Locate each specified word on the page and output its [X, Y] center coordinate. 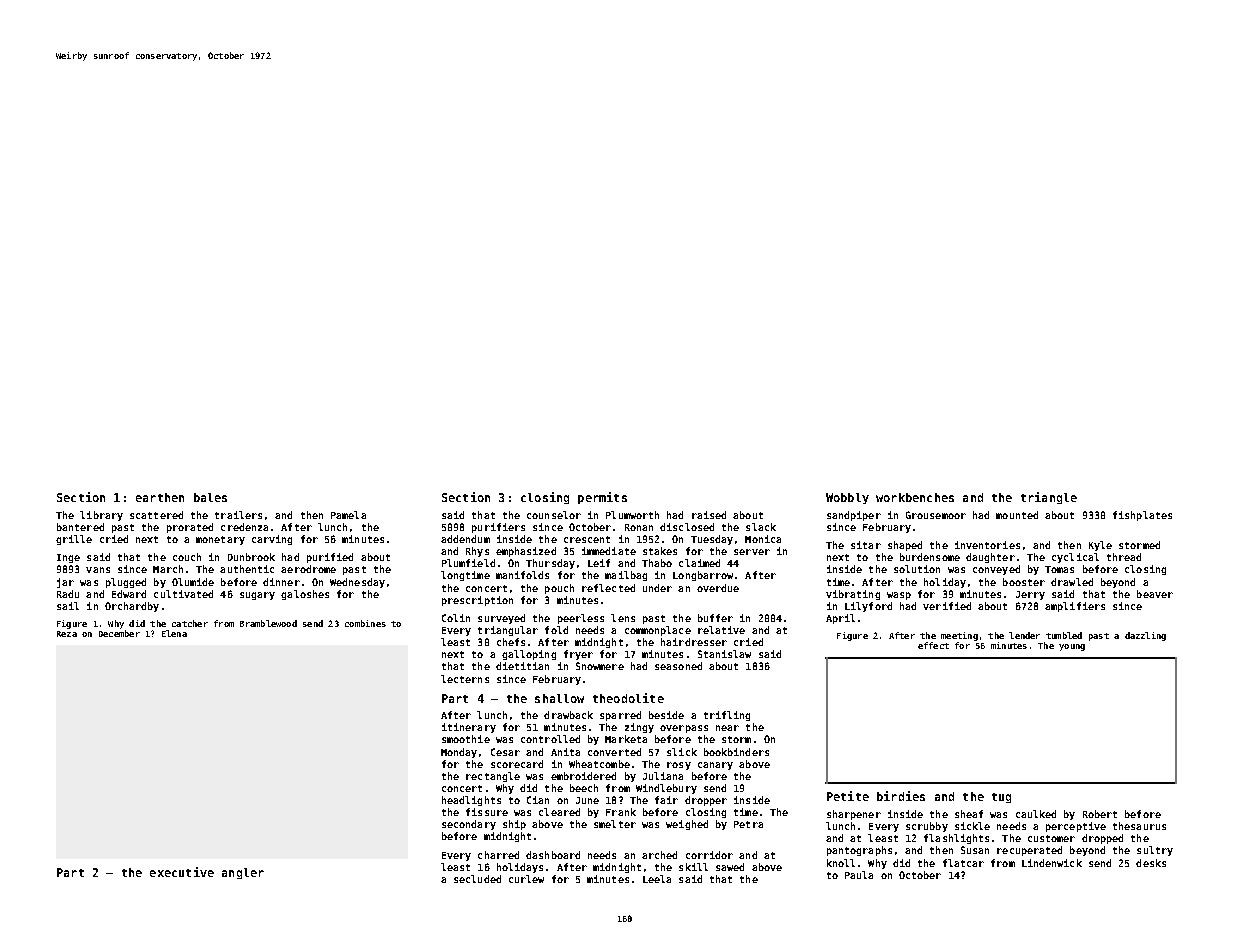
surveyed [501, 619]
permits [602, 498]
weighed [687, 825]
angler [243, 873]
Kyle [1100, 546]
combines [365, 623]
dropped [1102, 839]
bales [210, 497]
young [1072, 647]
